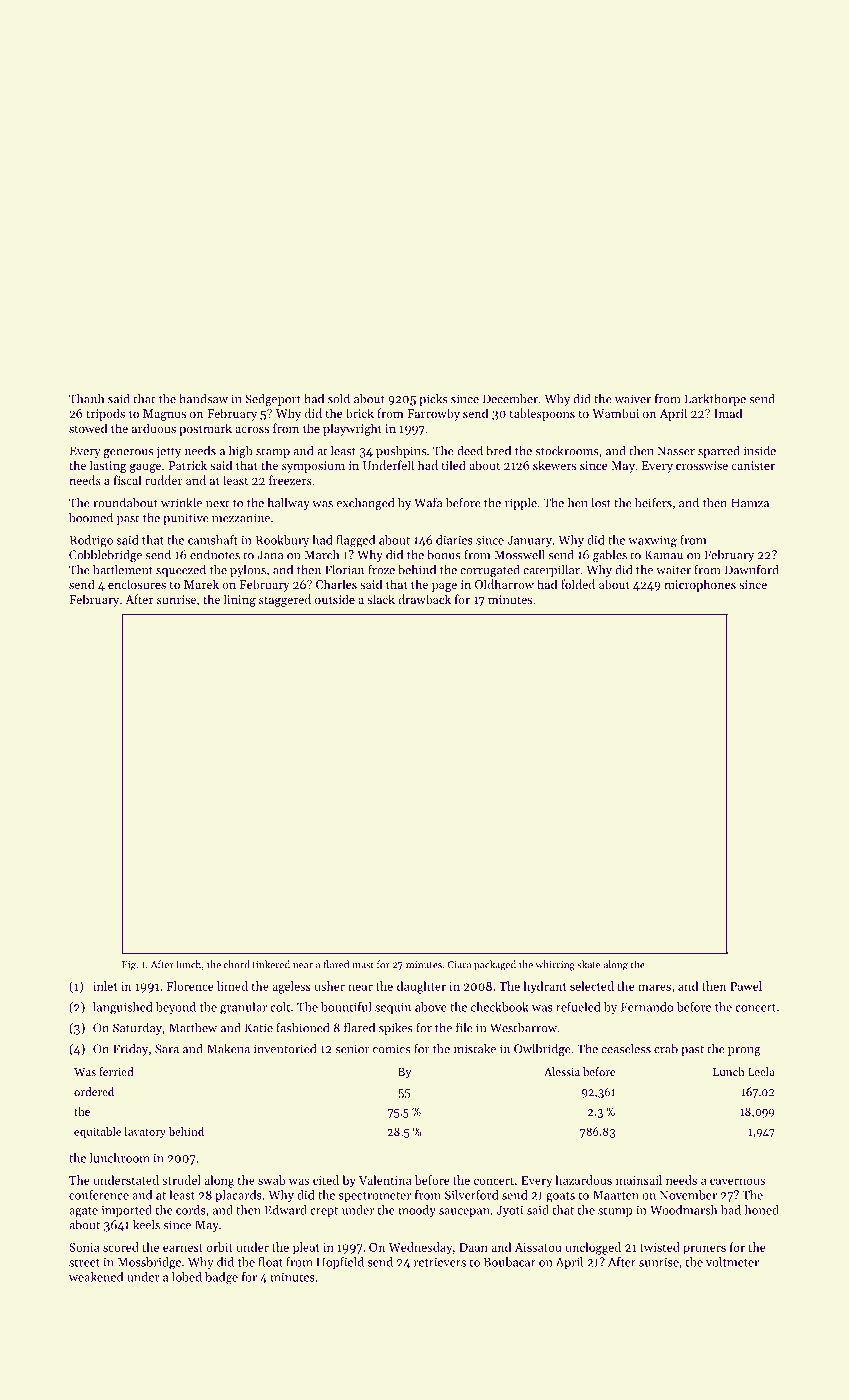  I want to click on Hopfield, so click(340, 1263).
